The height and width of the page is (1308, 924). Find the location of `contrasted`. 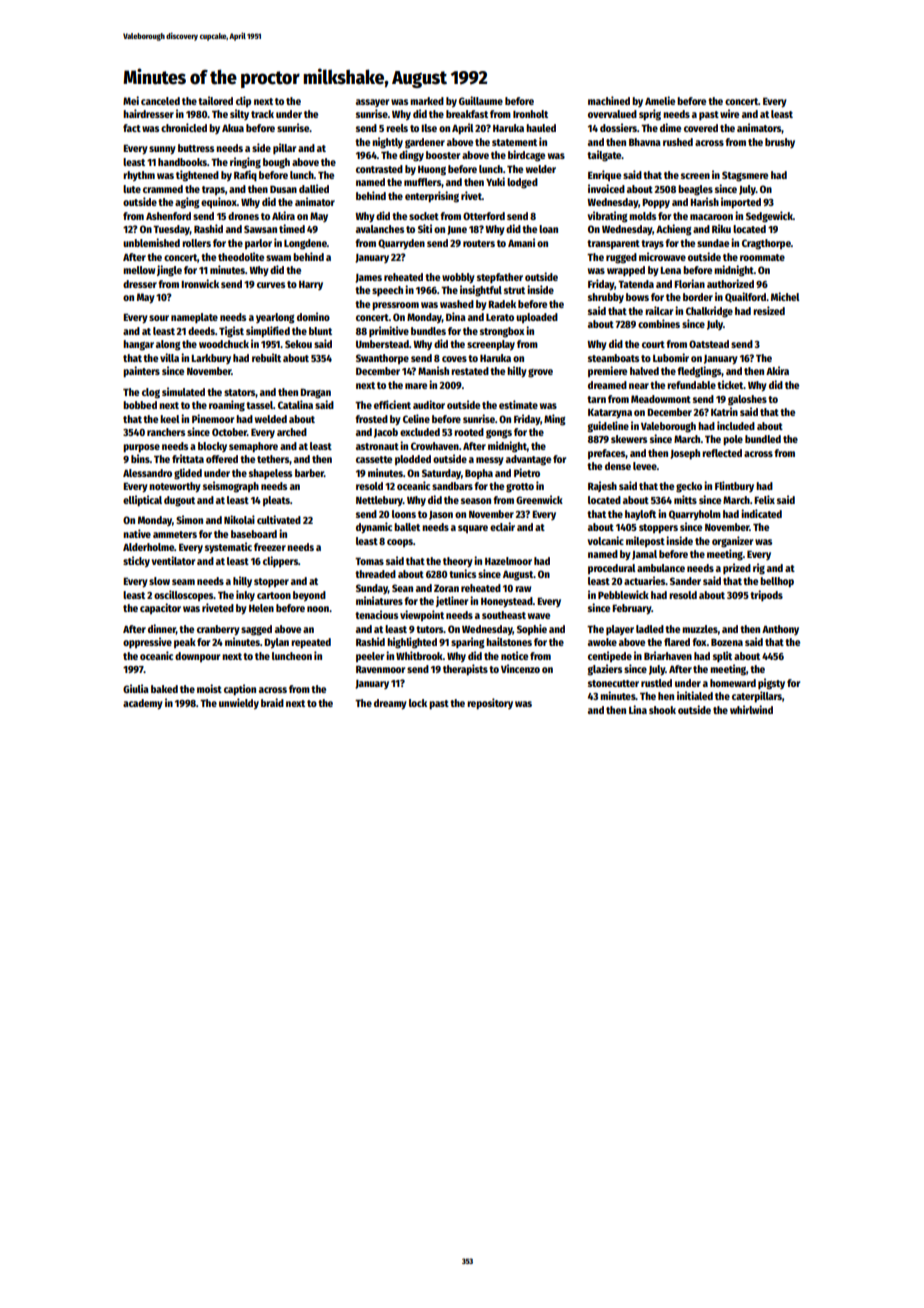

contrasted is located at coordinates (379, 169).
